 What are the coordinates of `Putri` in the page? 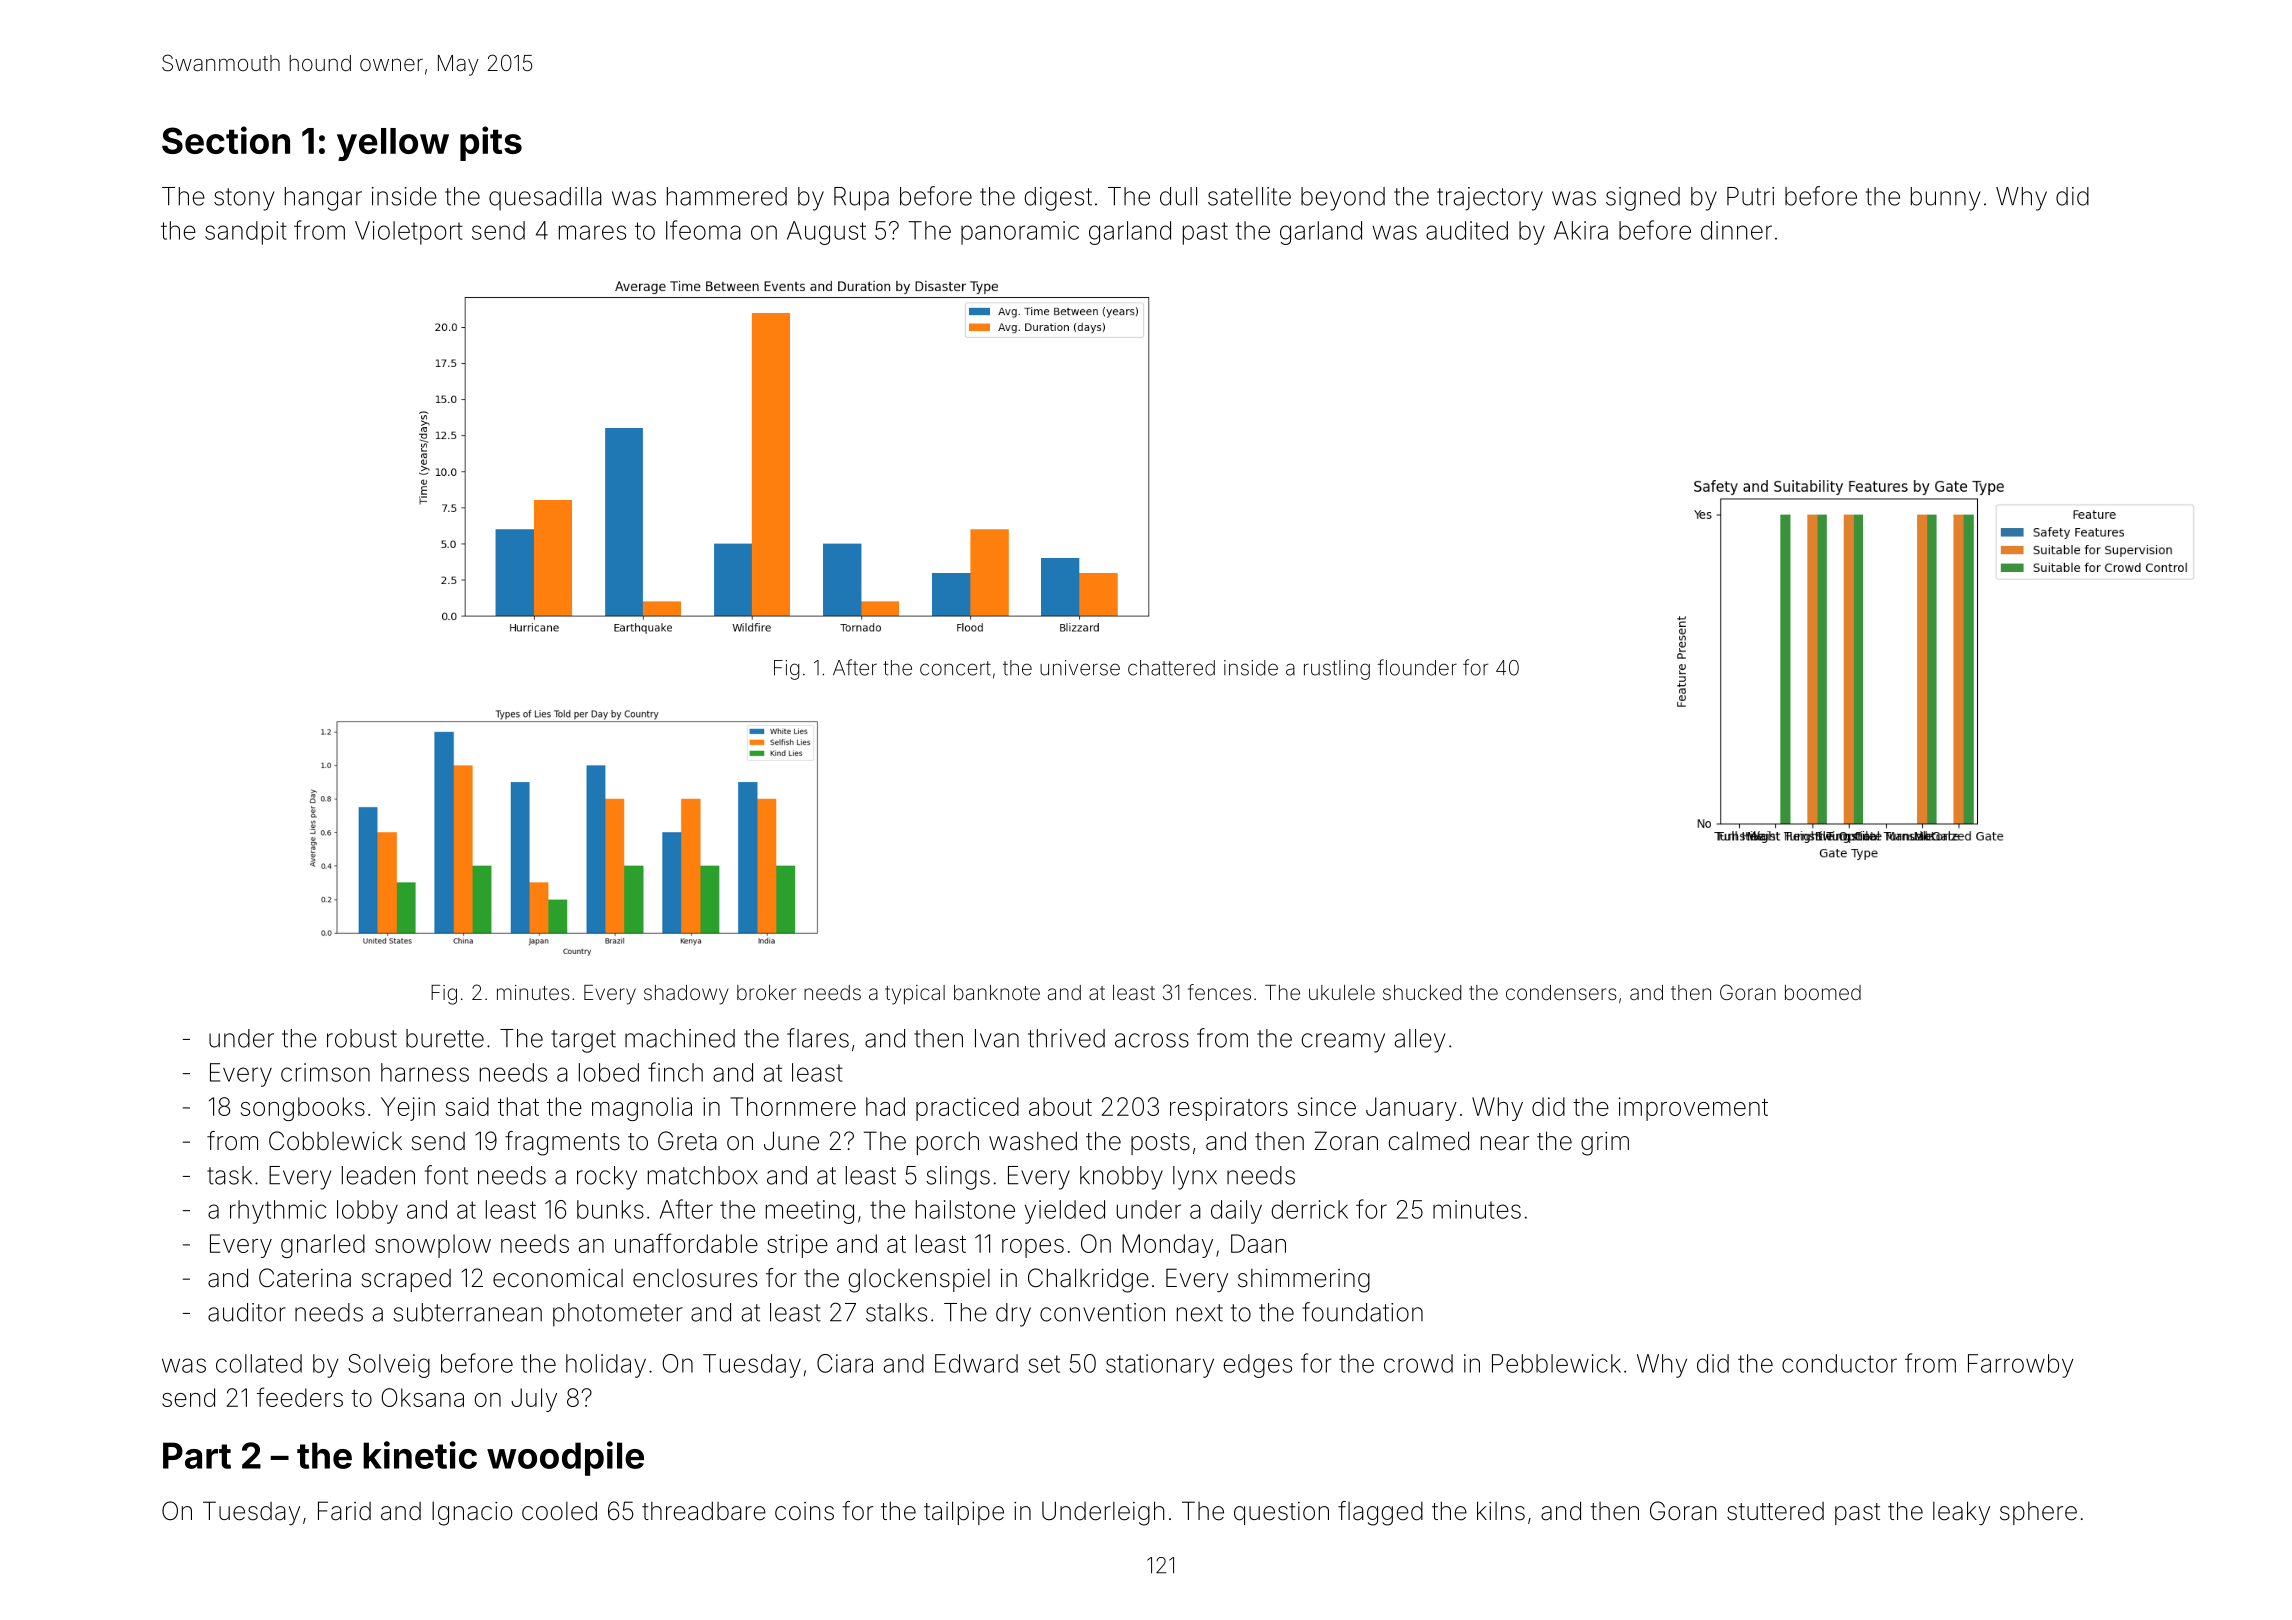 It's located at (1750, 196).
